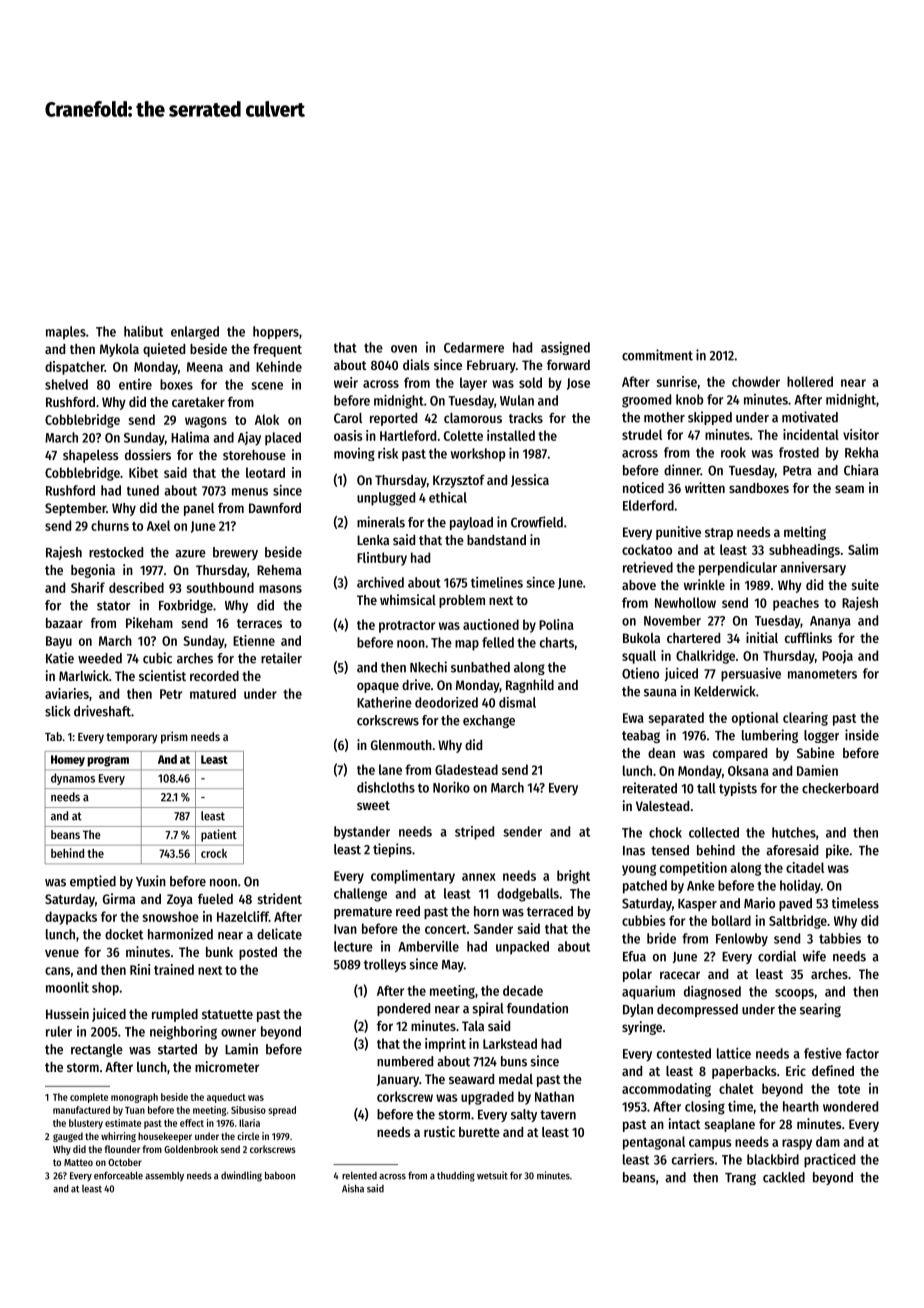 The image size is (924, 1308). What do you see at coordinates (684, 1053) in the document?
I see `contested` at bounding box center [684, 1053].
